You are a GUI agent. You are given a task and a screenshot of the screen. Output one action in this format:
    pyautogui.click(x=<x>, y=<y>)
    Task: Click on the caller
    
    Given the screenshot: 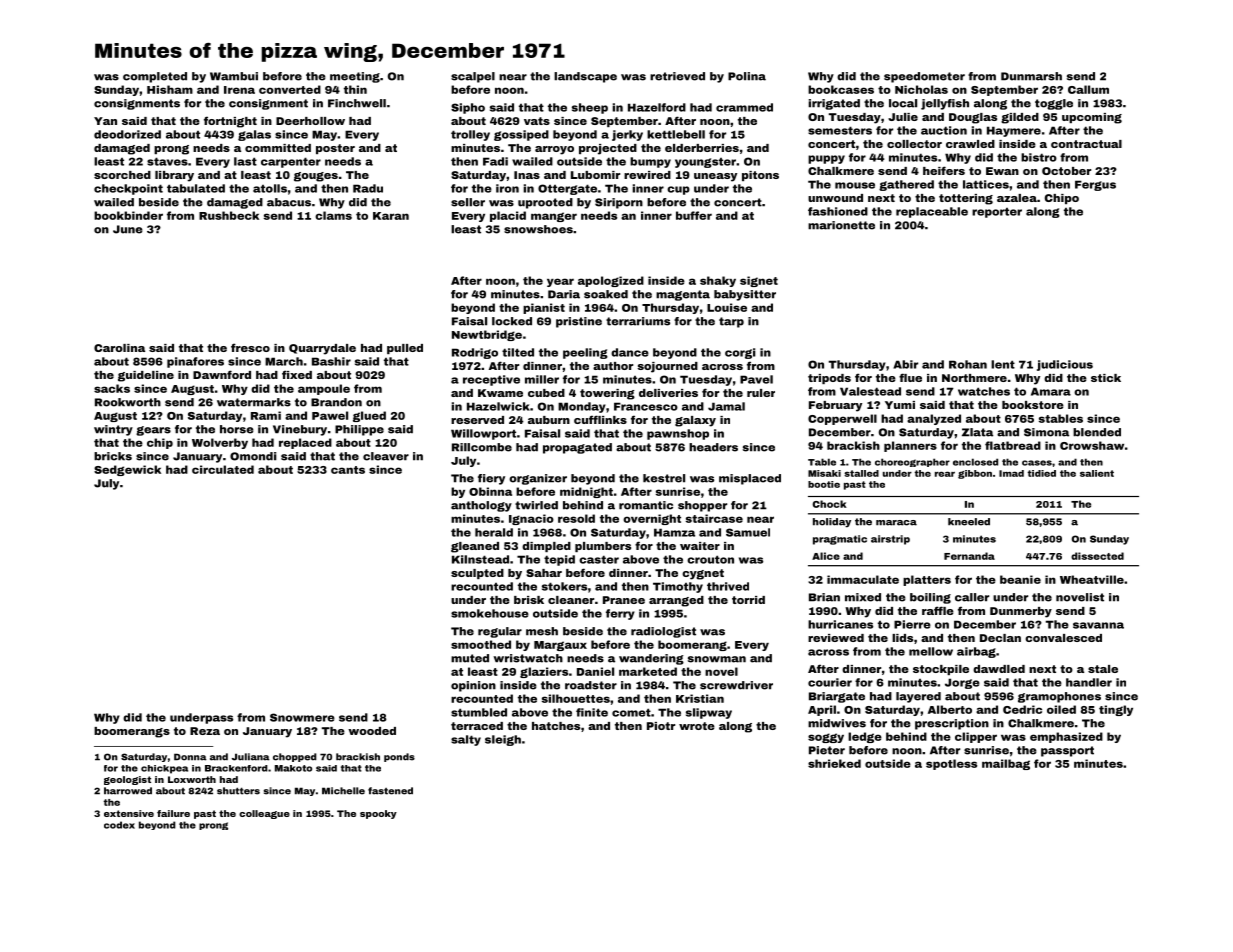 What is the action you would take?
    pyautogui.click(x=972, y=597)
